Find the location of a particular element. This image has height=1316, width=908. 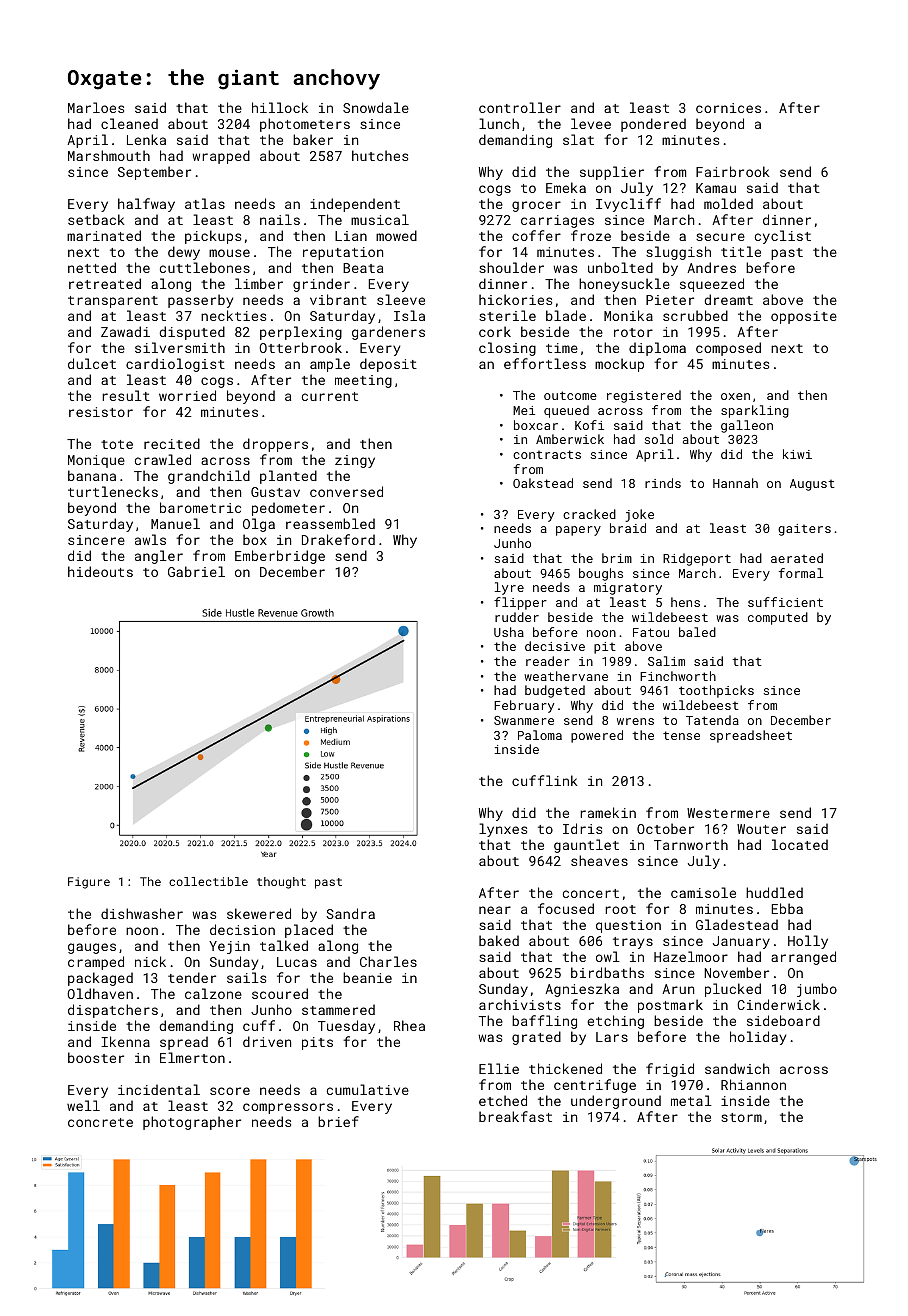

Emeka is located at coordinates (566, 187).
